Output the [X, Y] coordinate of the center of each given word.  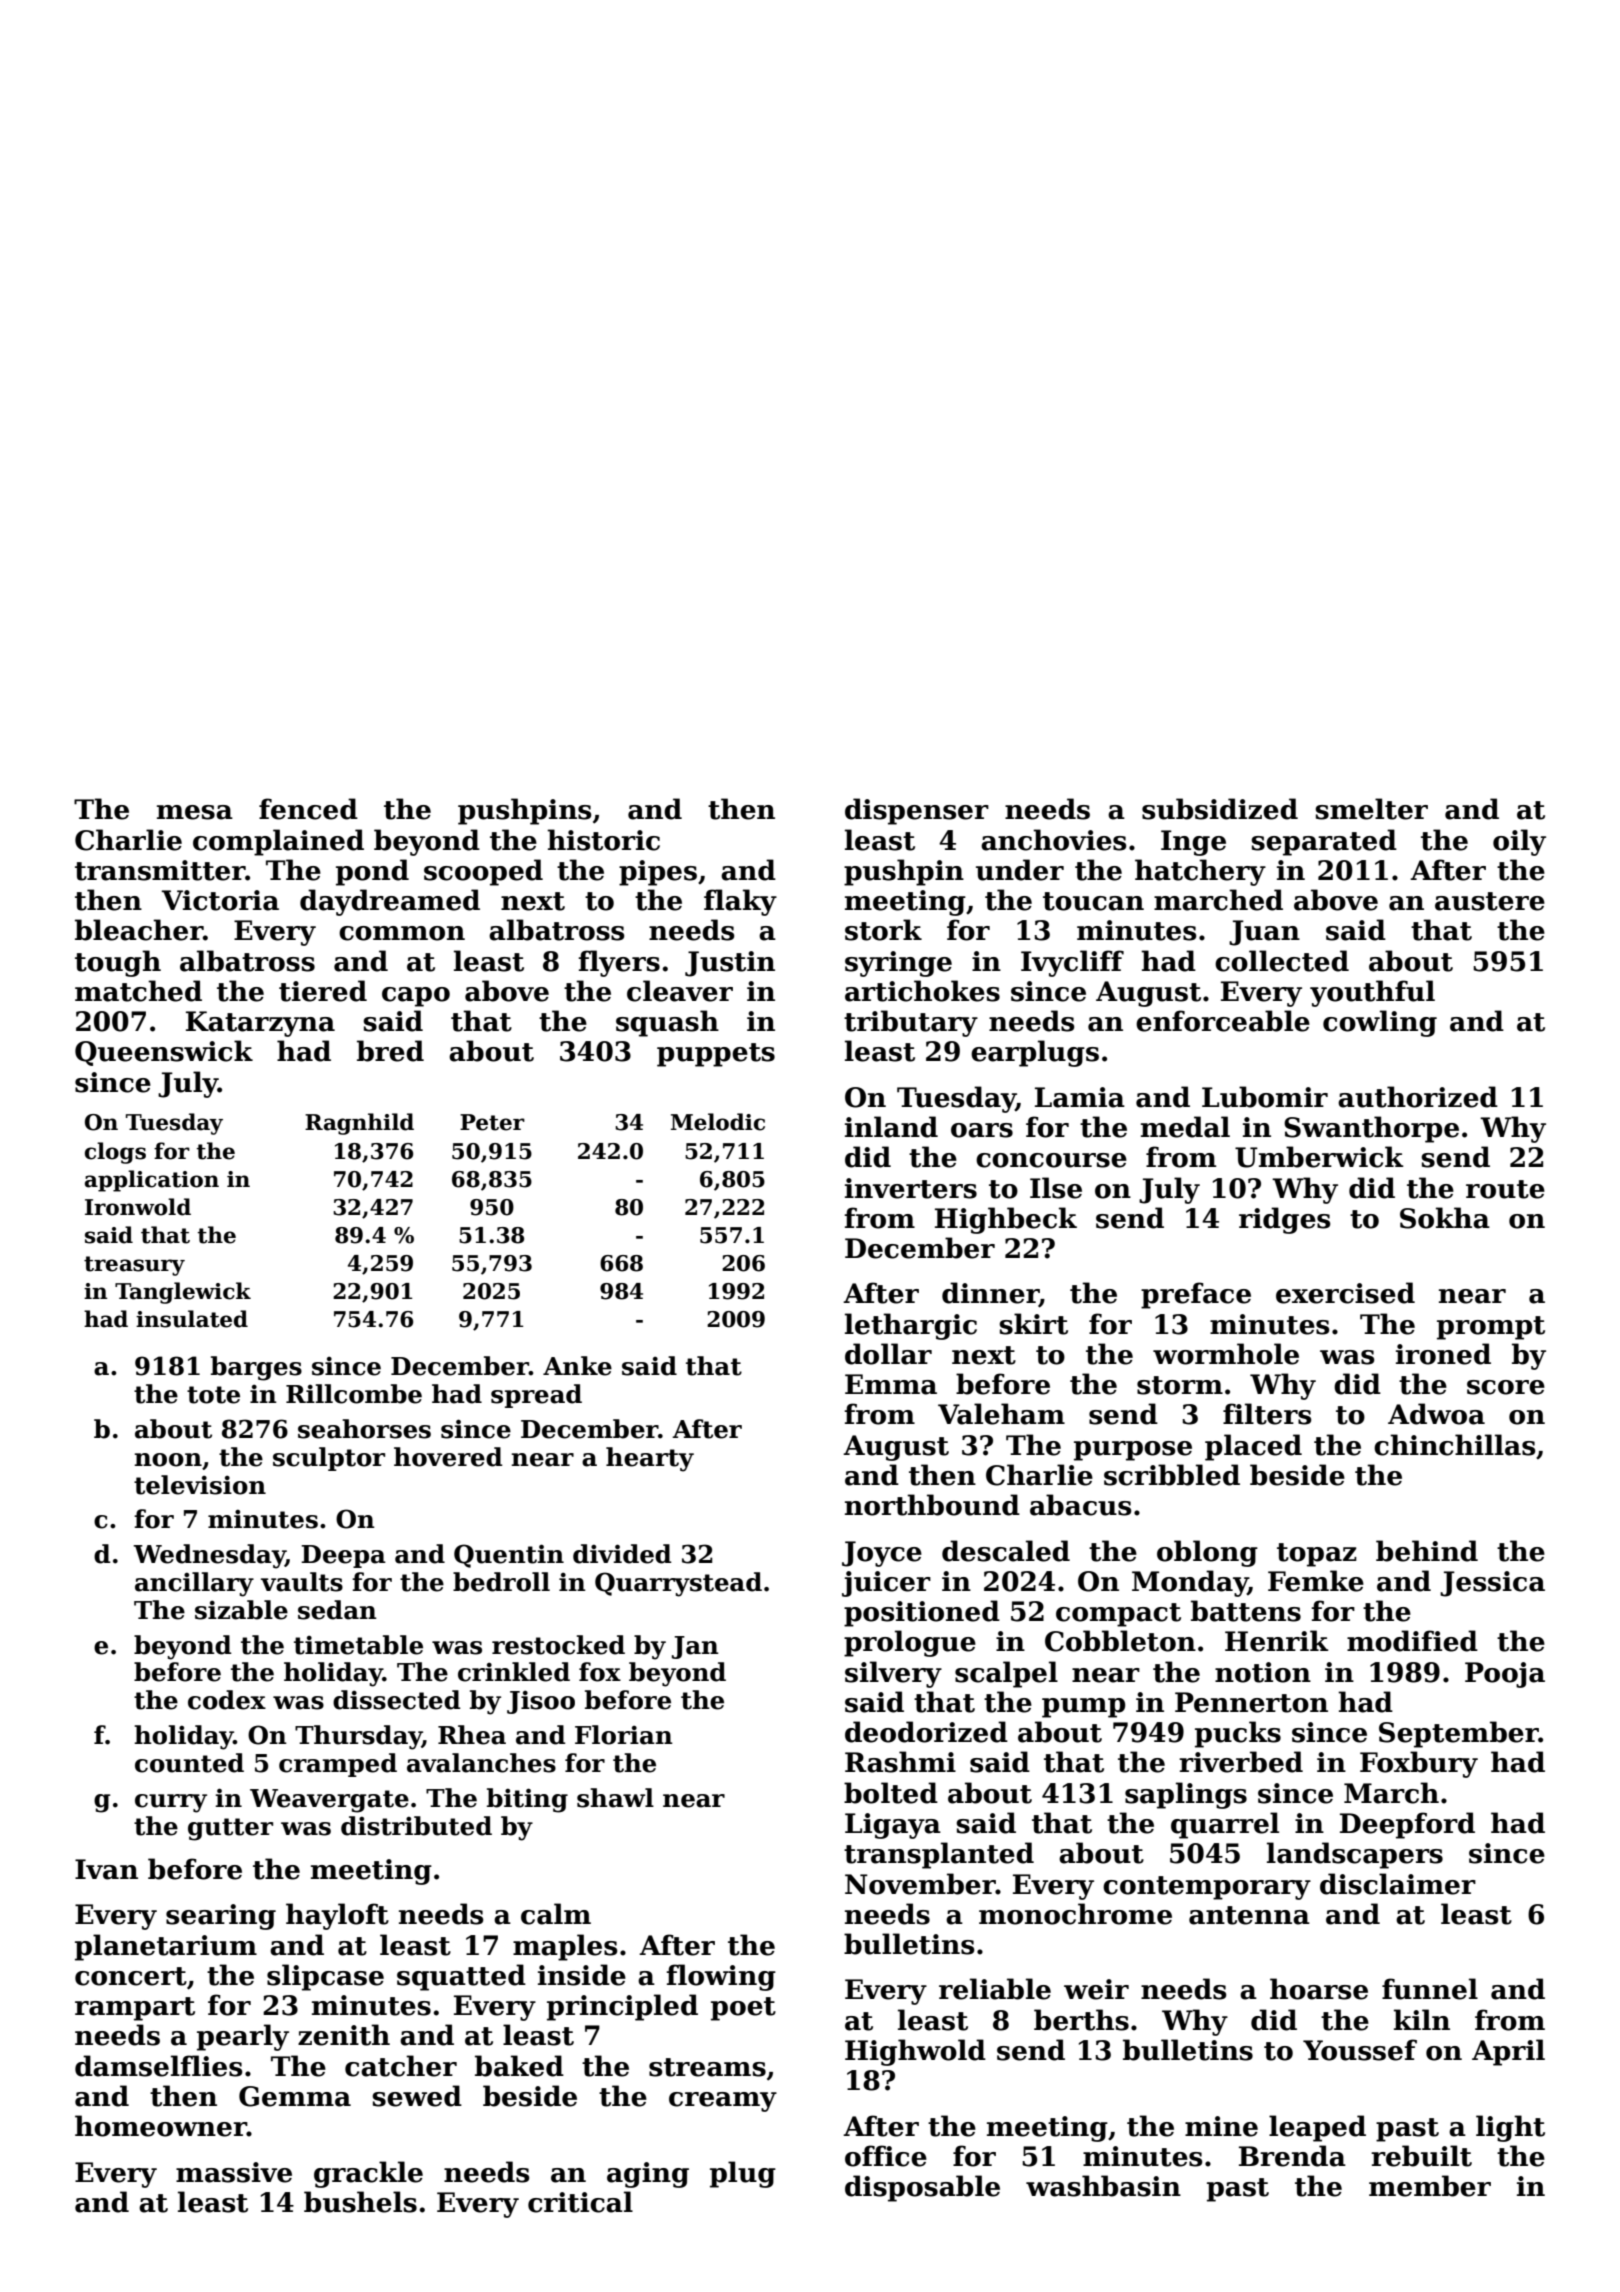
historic [603, 840]
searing [221, 1917]
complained [278, 842]
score [1506, 1387]
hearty [650, 1459]
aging [648, 2175]
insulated [192, 1319]
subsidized [1220, 809]
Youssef [1360, 2050]
